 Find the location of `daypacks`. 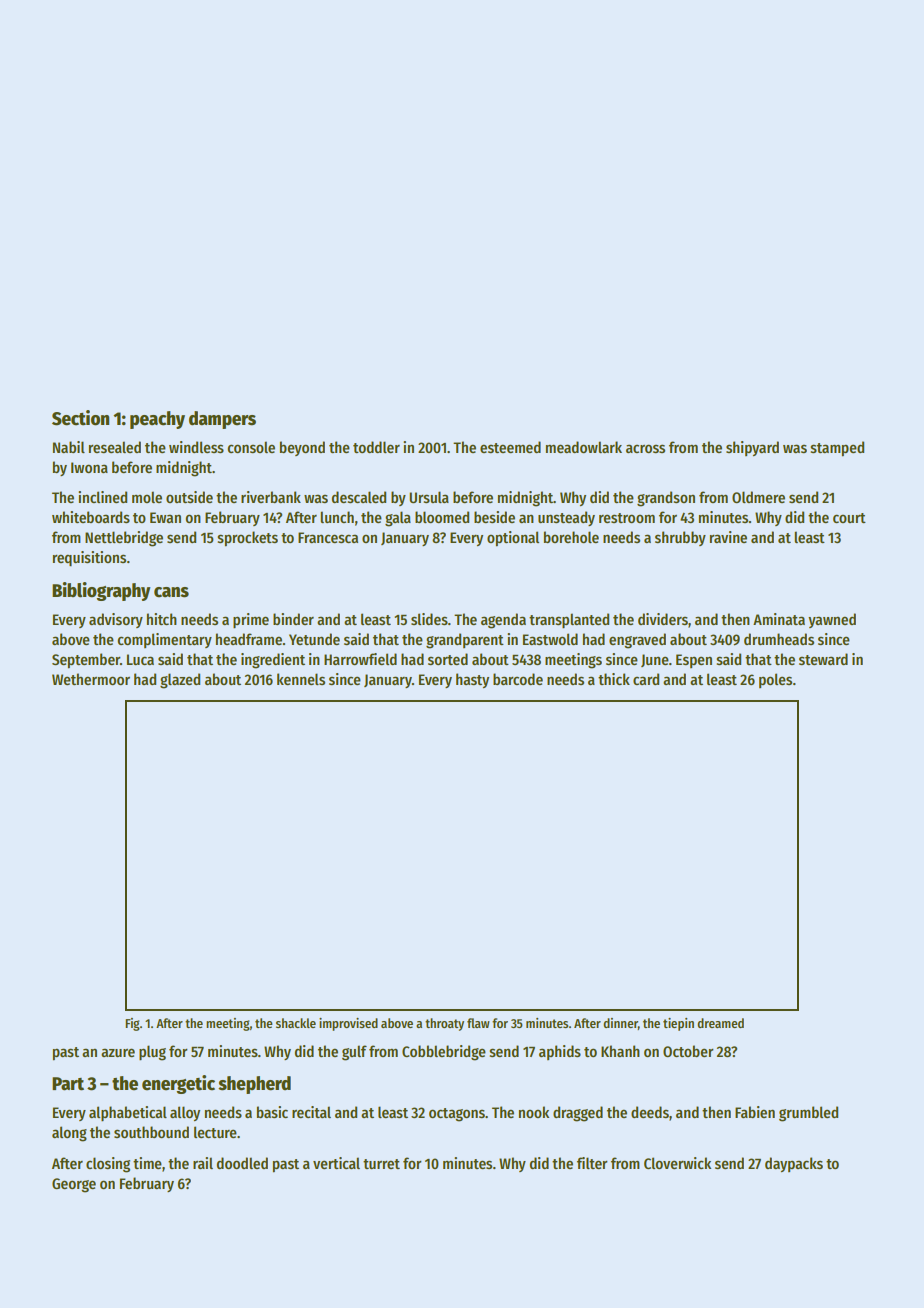

daypacks is located at coordinates (794, 1164).
